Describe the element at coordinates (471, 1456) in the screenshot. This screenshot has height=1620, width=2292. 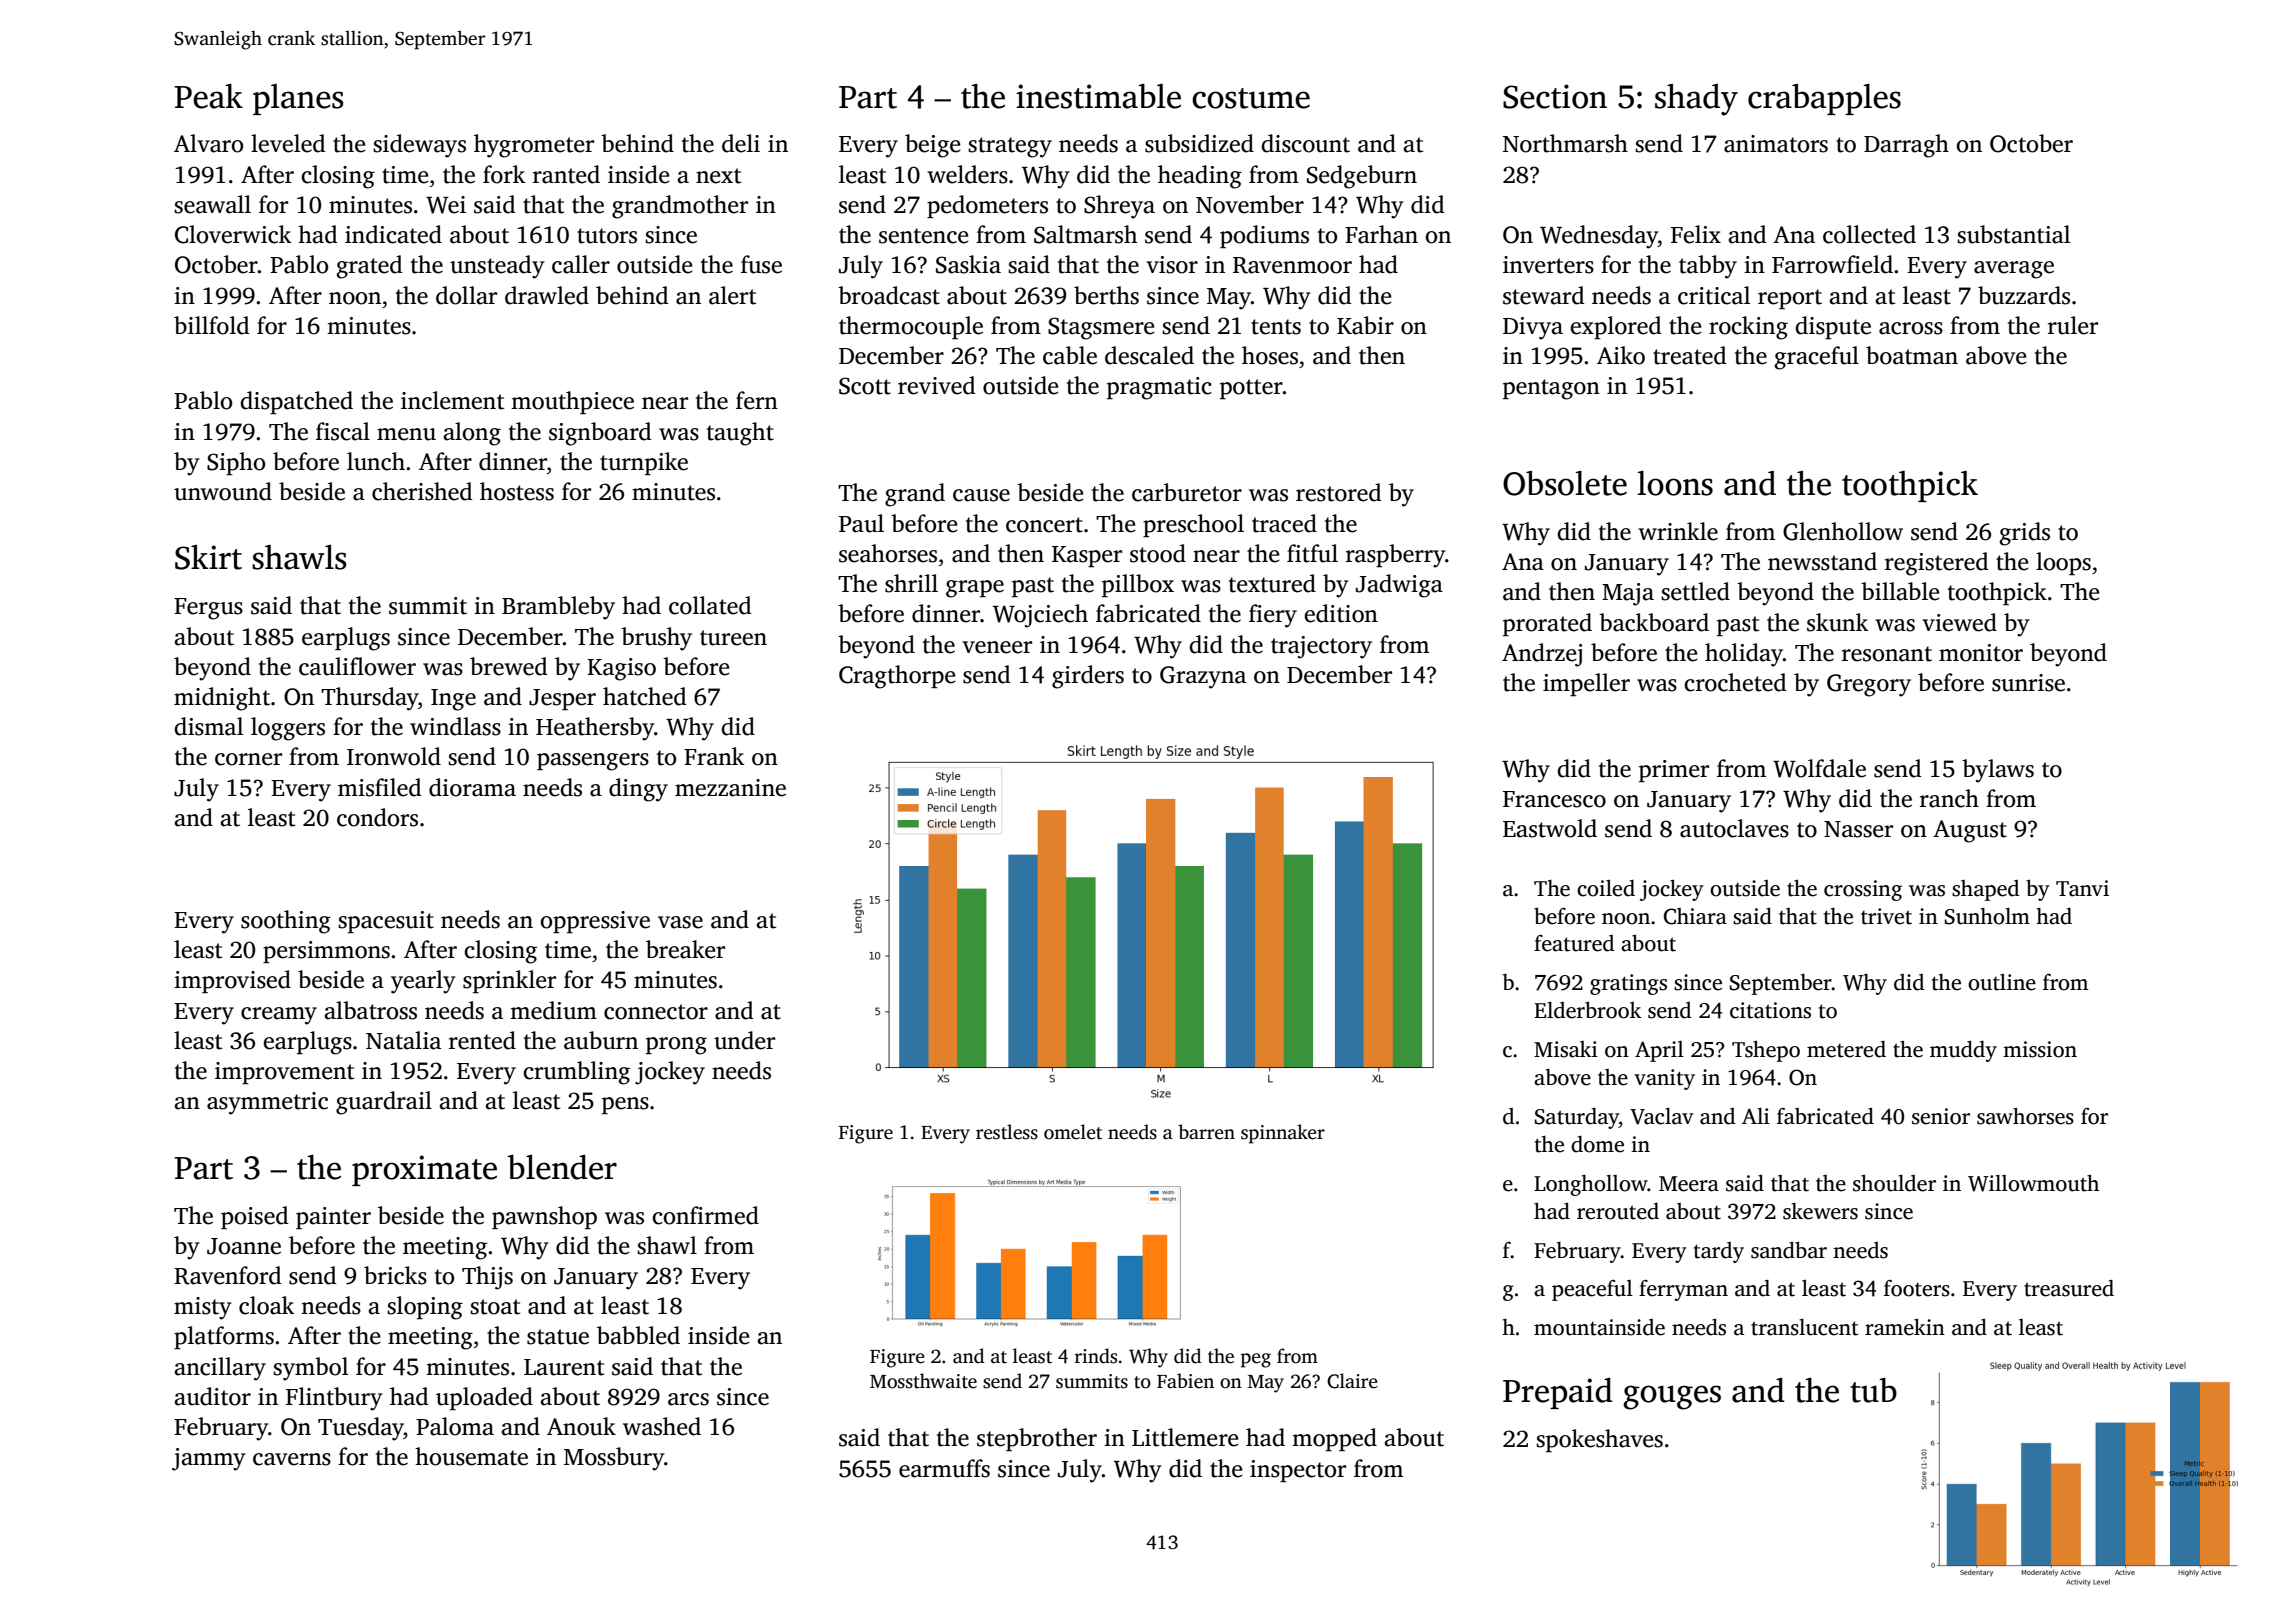
I see `housemate` at that location.
